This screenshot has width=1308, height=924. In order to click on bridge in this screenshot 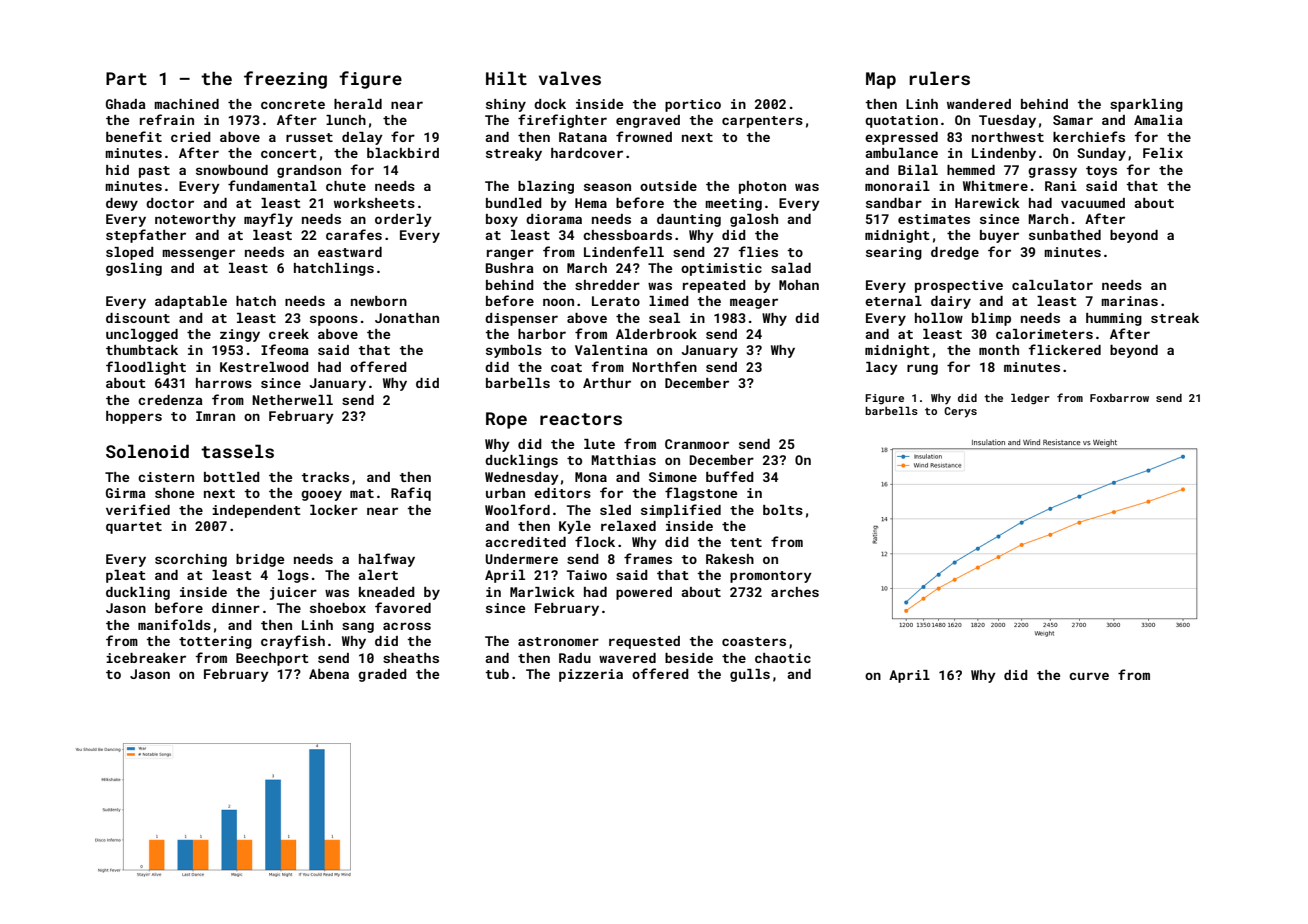, I will do `click(260, 560)`.
